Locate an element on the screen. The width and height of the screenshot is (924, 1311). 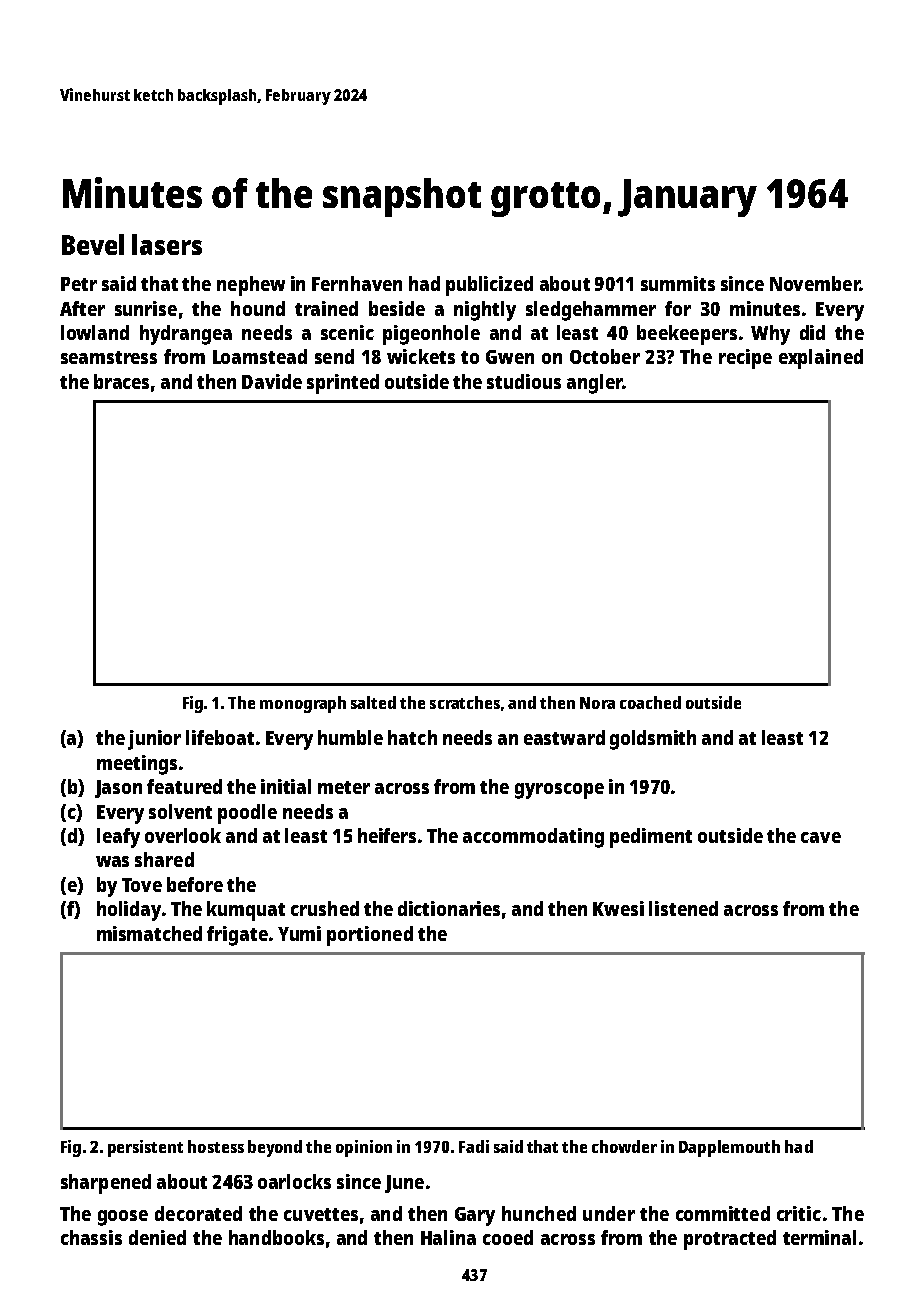
Kwesi is located at coordinates (618, 908).
